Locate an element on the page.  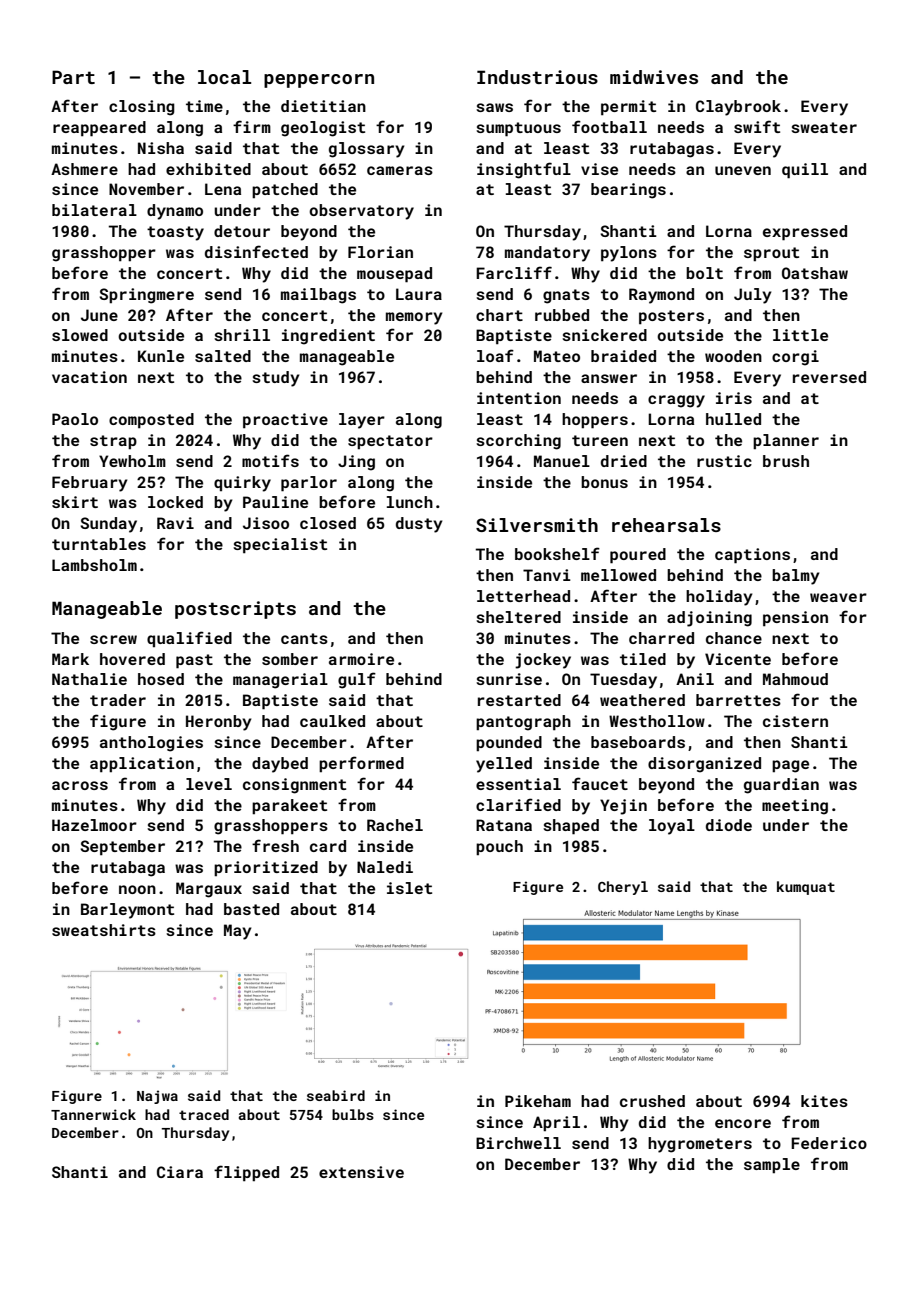
Naledi is located at coordinates (385, 867).
